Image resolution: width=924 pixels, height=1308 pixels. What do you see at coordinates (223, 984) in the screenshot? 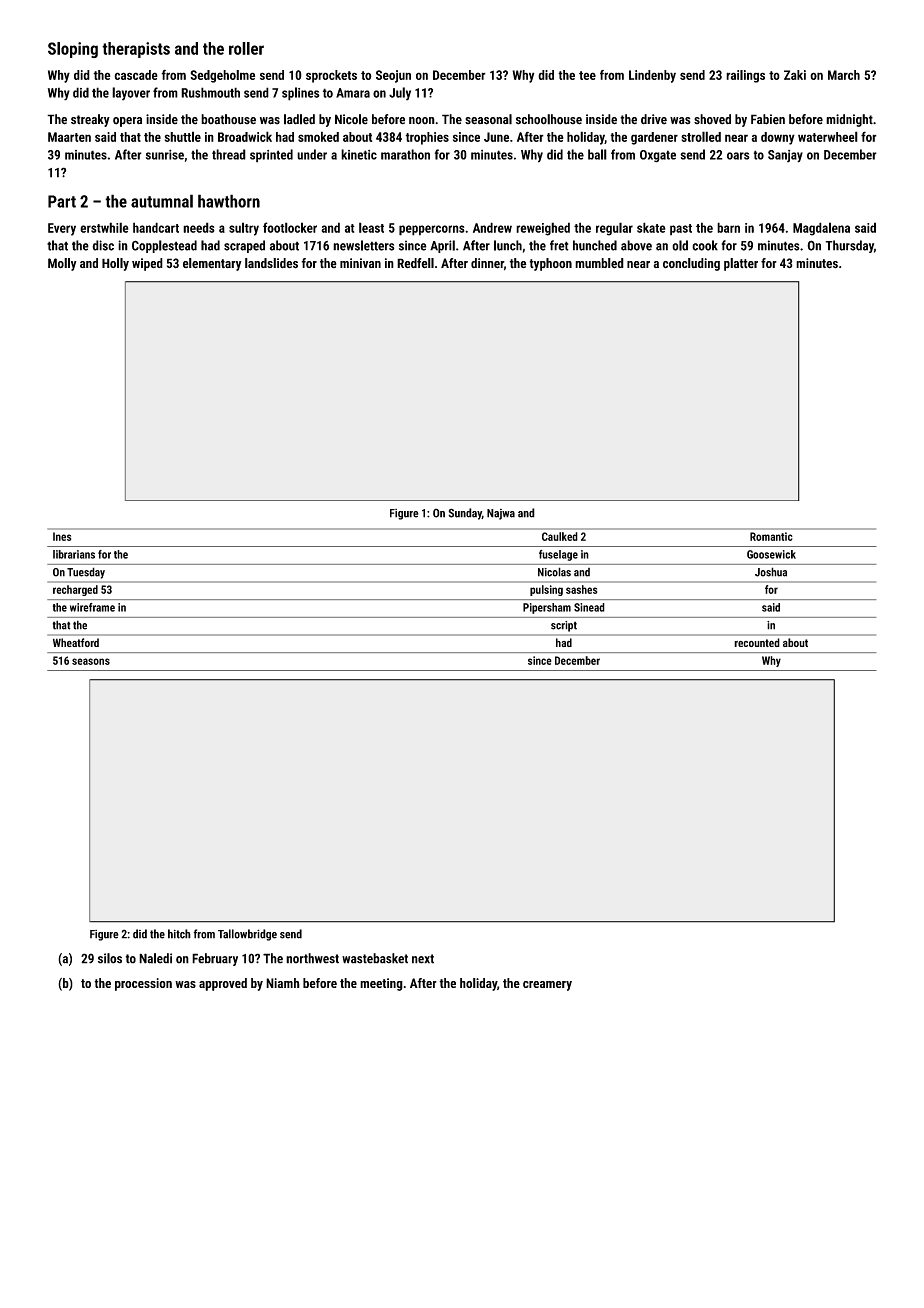
I see `approved` at bounding box center [223, 984].
